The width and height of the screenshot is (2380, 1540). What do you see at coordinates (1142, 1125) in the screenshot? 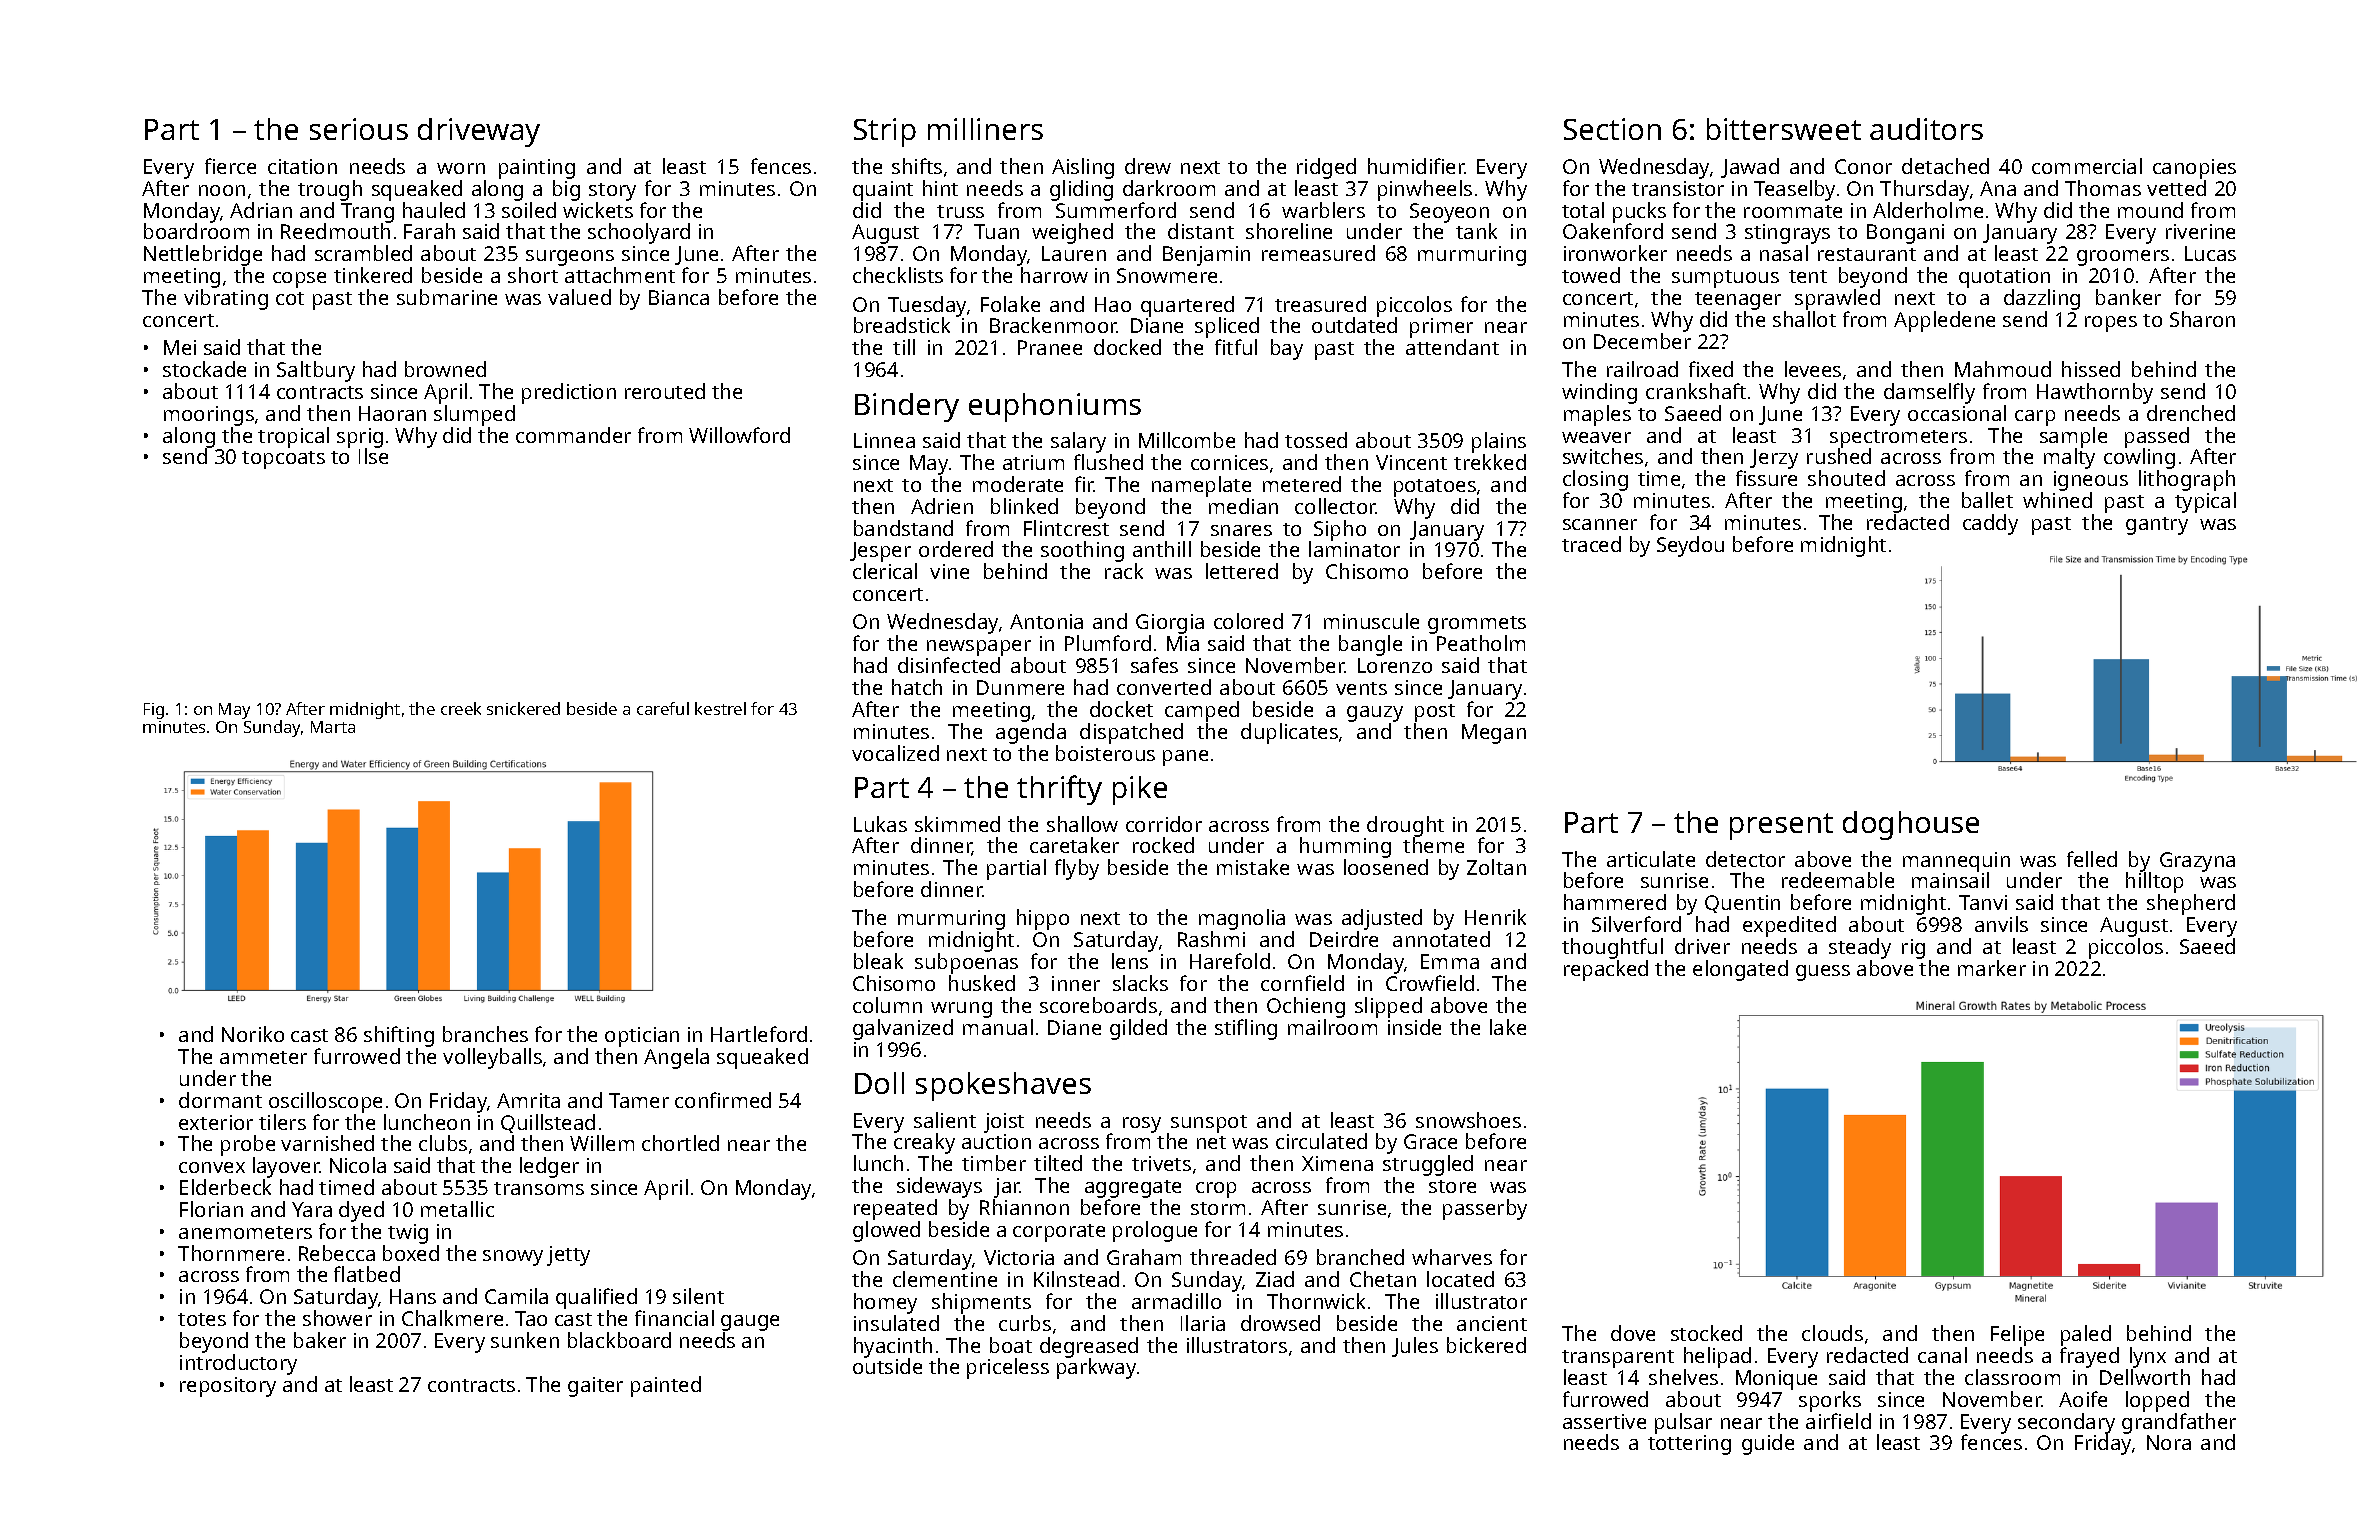
I see `rosy` at bounding box center [1142, 1125].
